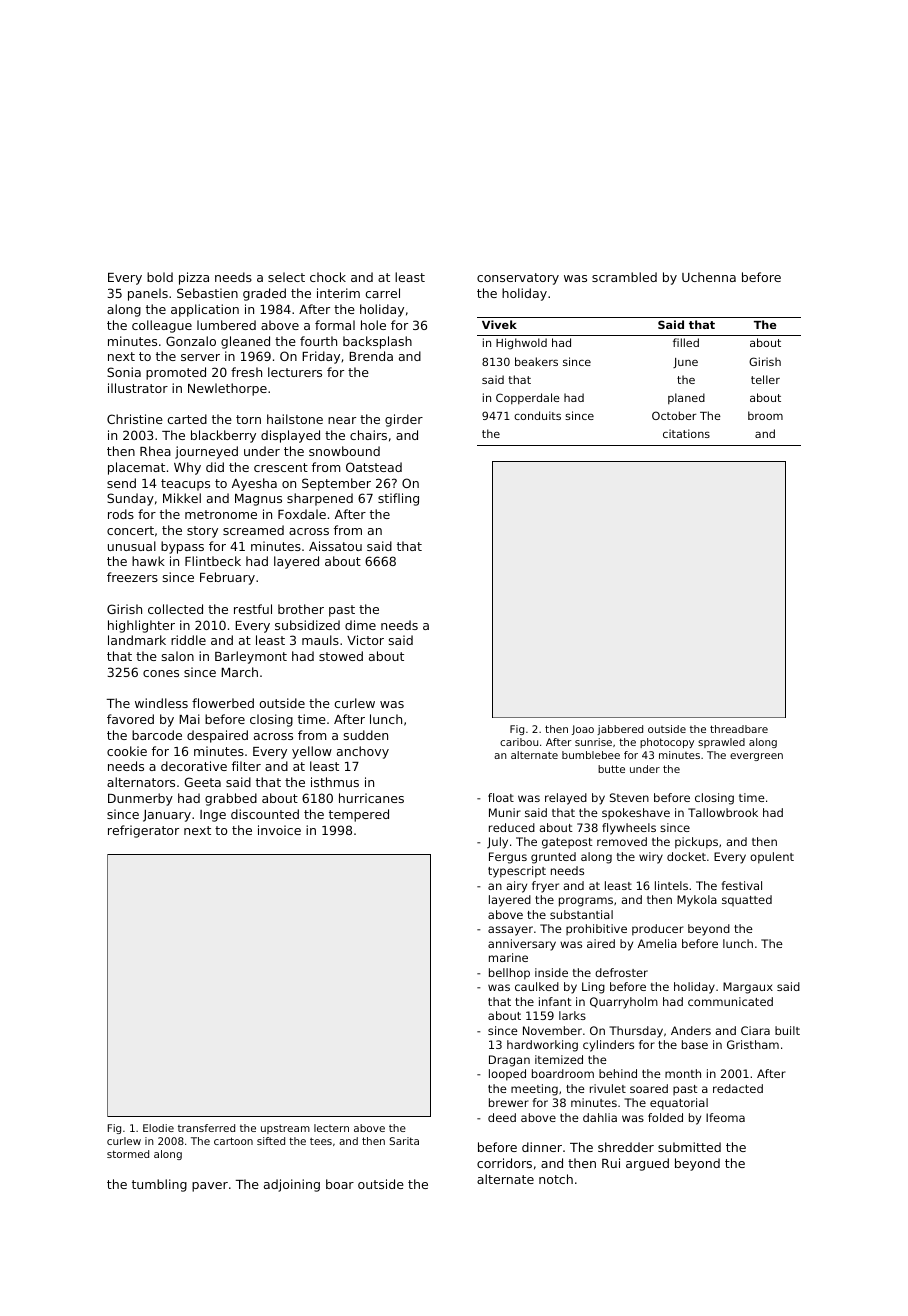 The image size is (908, 1316). I want to click on Sarita, so click(404, 1141).
